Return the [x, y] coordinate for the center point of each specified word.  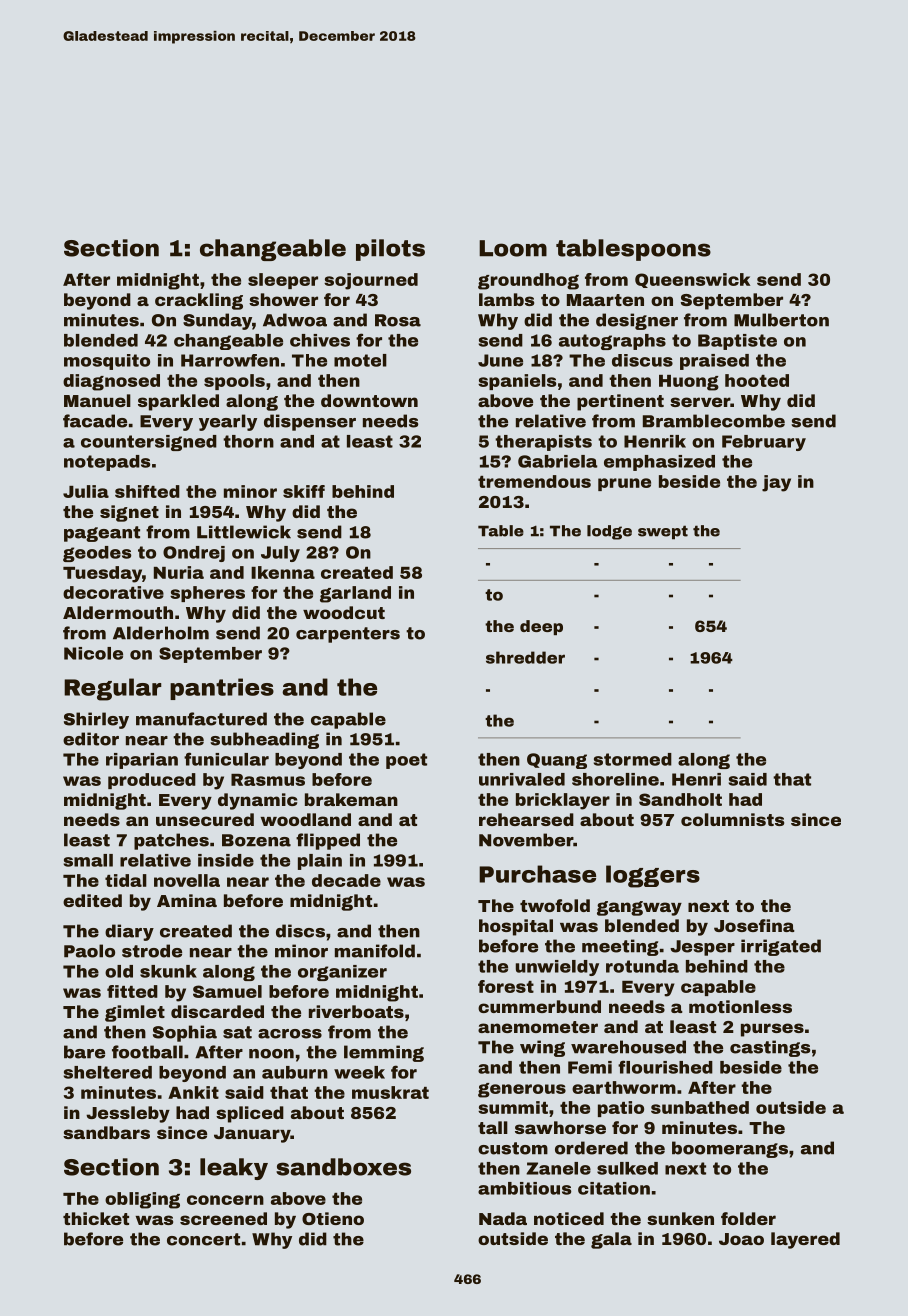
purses [772, 1030]
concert [203, 1239]
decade [346, 880]
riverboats [356, 1011]
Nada [503, 1218]
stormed [633, 759]
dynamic [257, 801]
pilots [390, 250]
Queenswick [692, 280]
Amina [187, 900]
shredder [525, 657]
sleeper [283, 281]
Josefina [754, 925]
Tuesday [102, 574]
